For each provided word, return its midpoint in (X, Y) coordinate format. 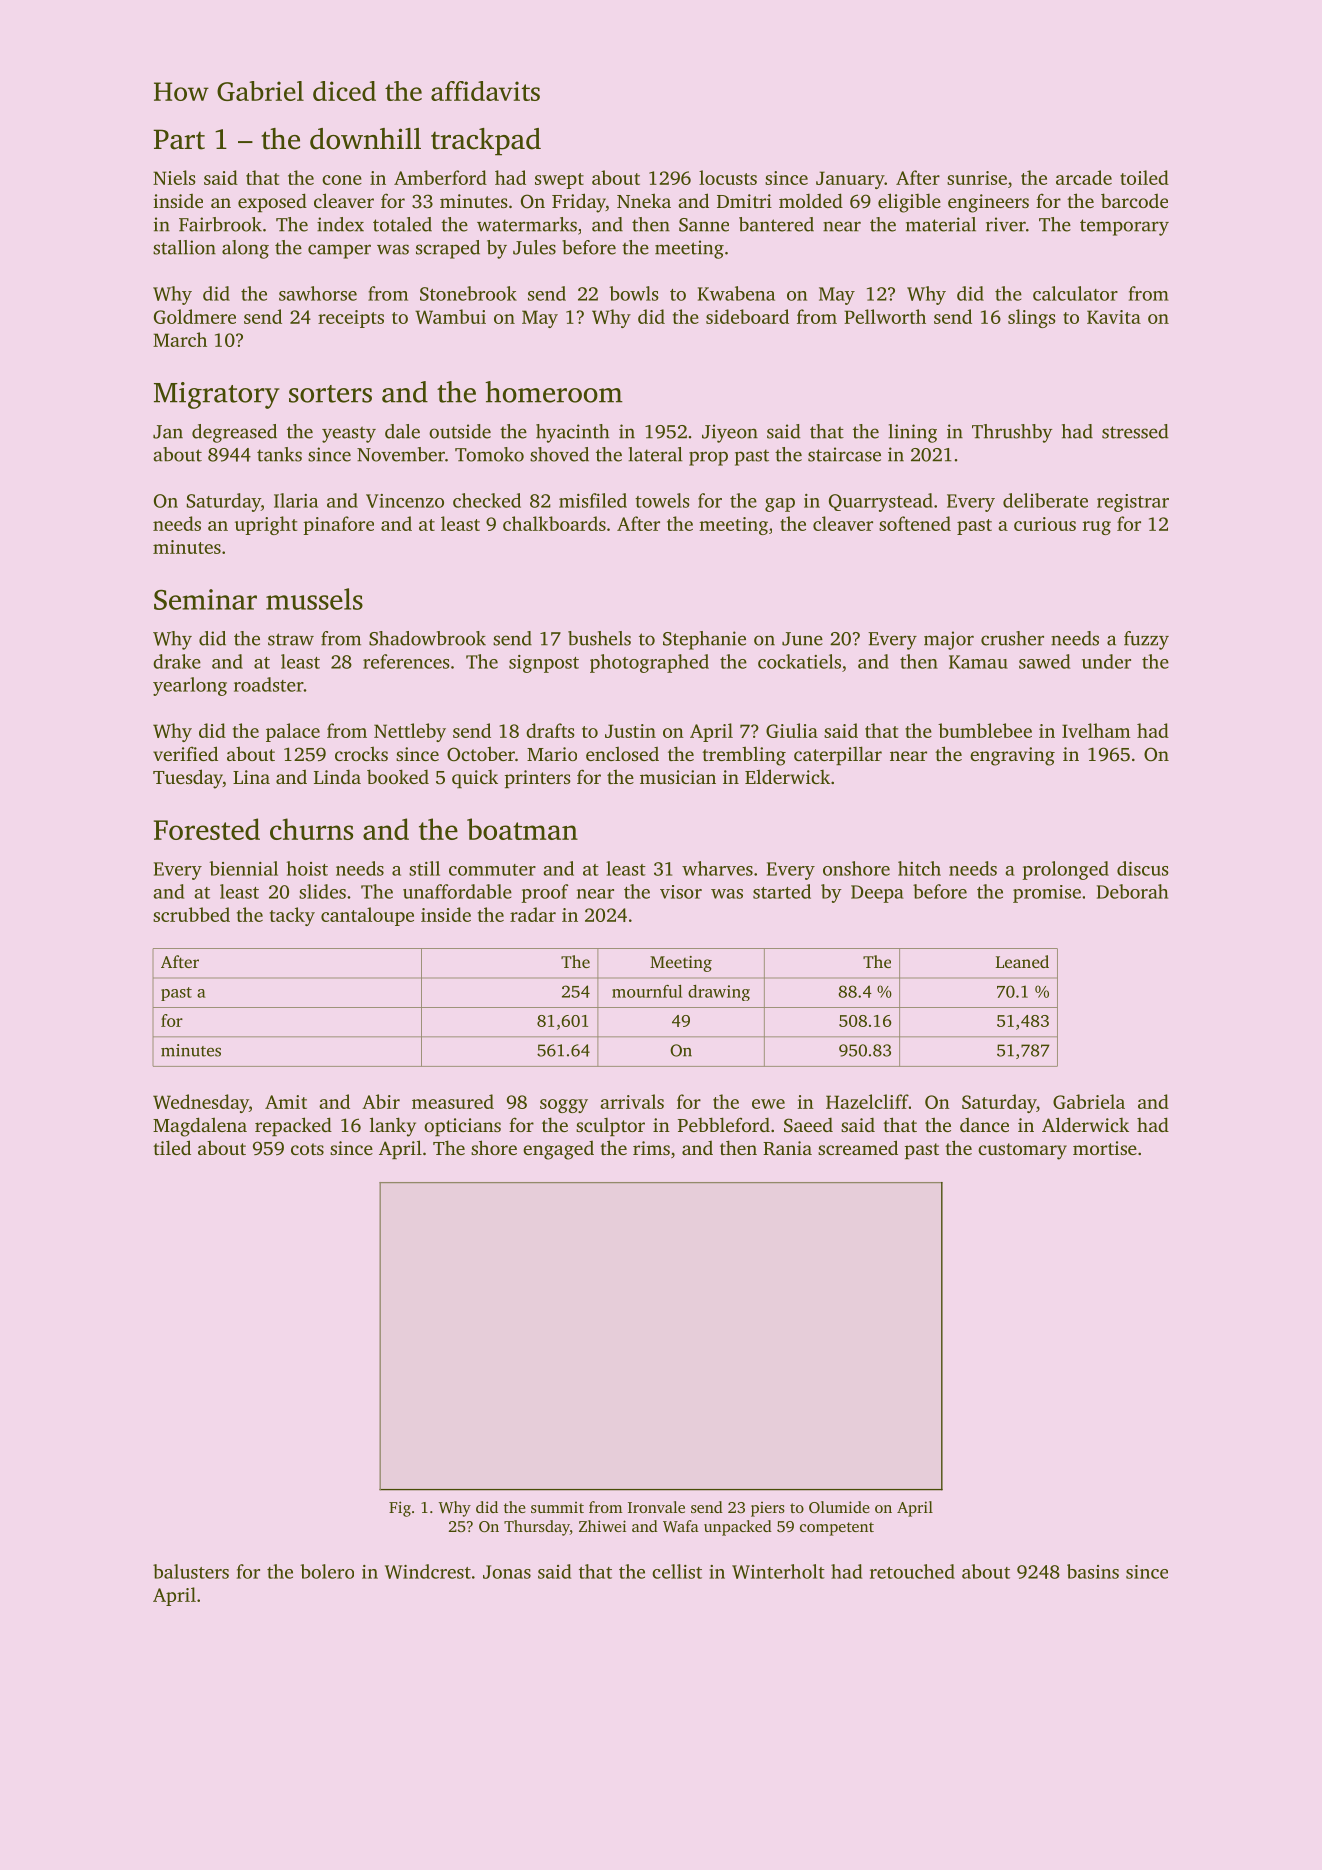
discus (1143, 868)
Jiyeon (730, 433)
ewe (768, 1104)
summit (557, 1507)
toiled (1144, 177)
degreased (234, 433)
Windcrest (428, 1571)
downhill (365, 139)
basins (1093, 1571)
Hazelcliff (867, 1101)
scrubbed (191, 914)
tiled (172, 1147)
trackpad (486, 142)
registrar (1133, 503)
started (782, 891)
